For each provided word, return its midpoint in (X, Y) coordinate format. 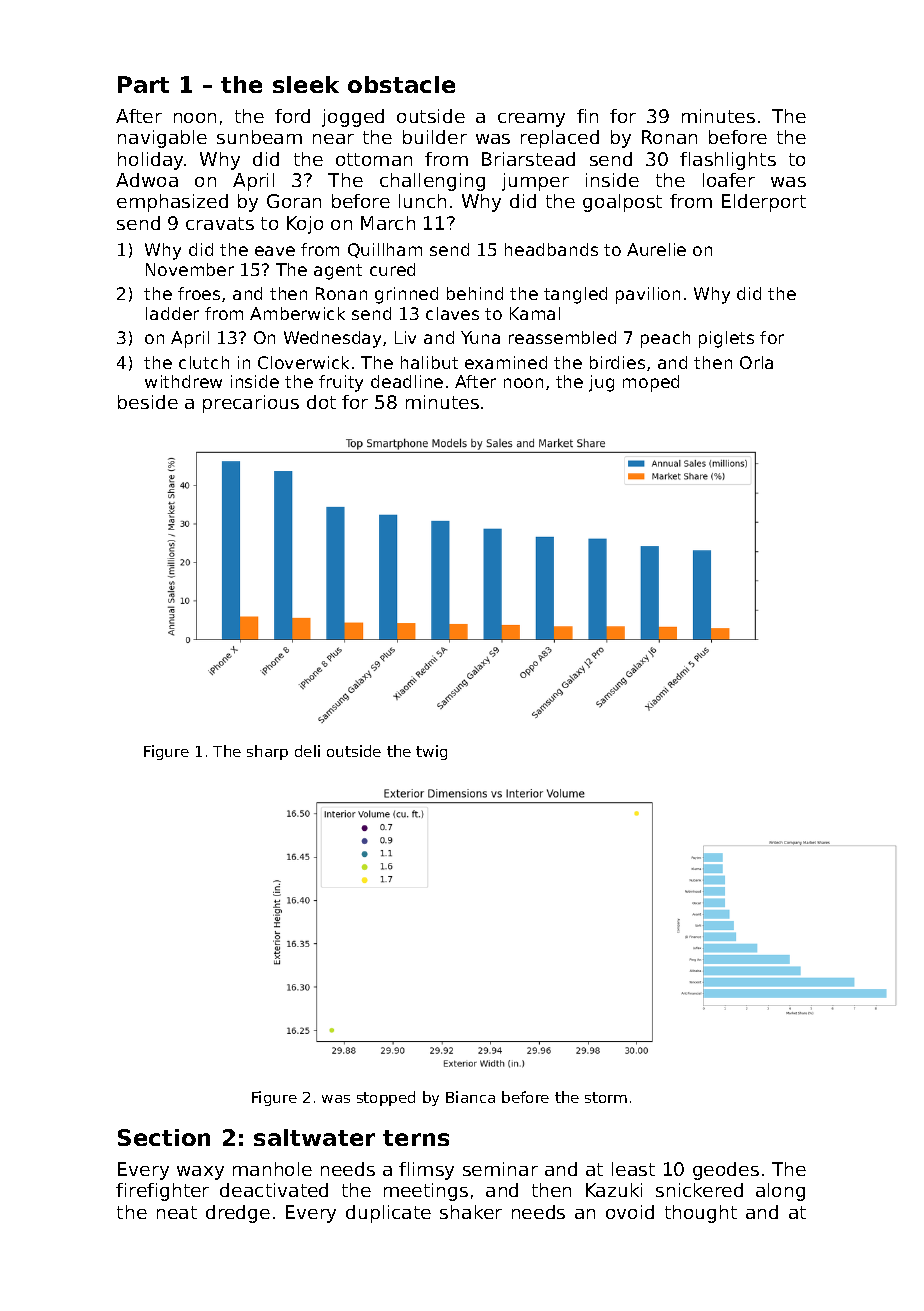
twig (431, 752)
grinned (406, 295)
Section (164, 1137)
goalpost (622, 203)
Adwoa (147, 180)
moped (651, 383)
